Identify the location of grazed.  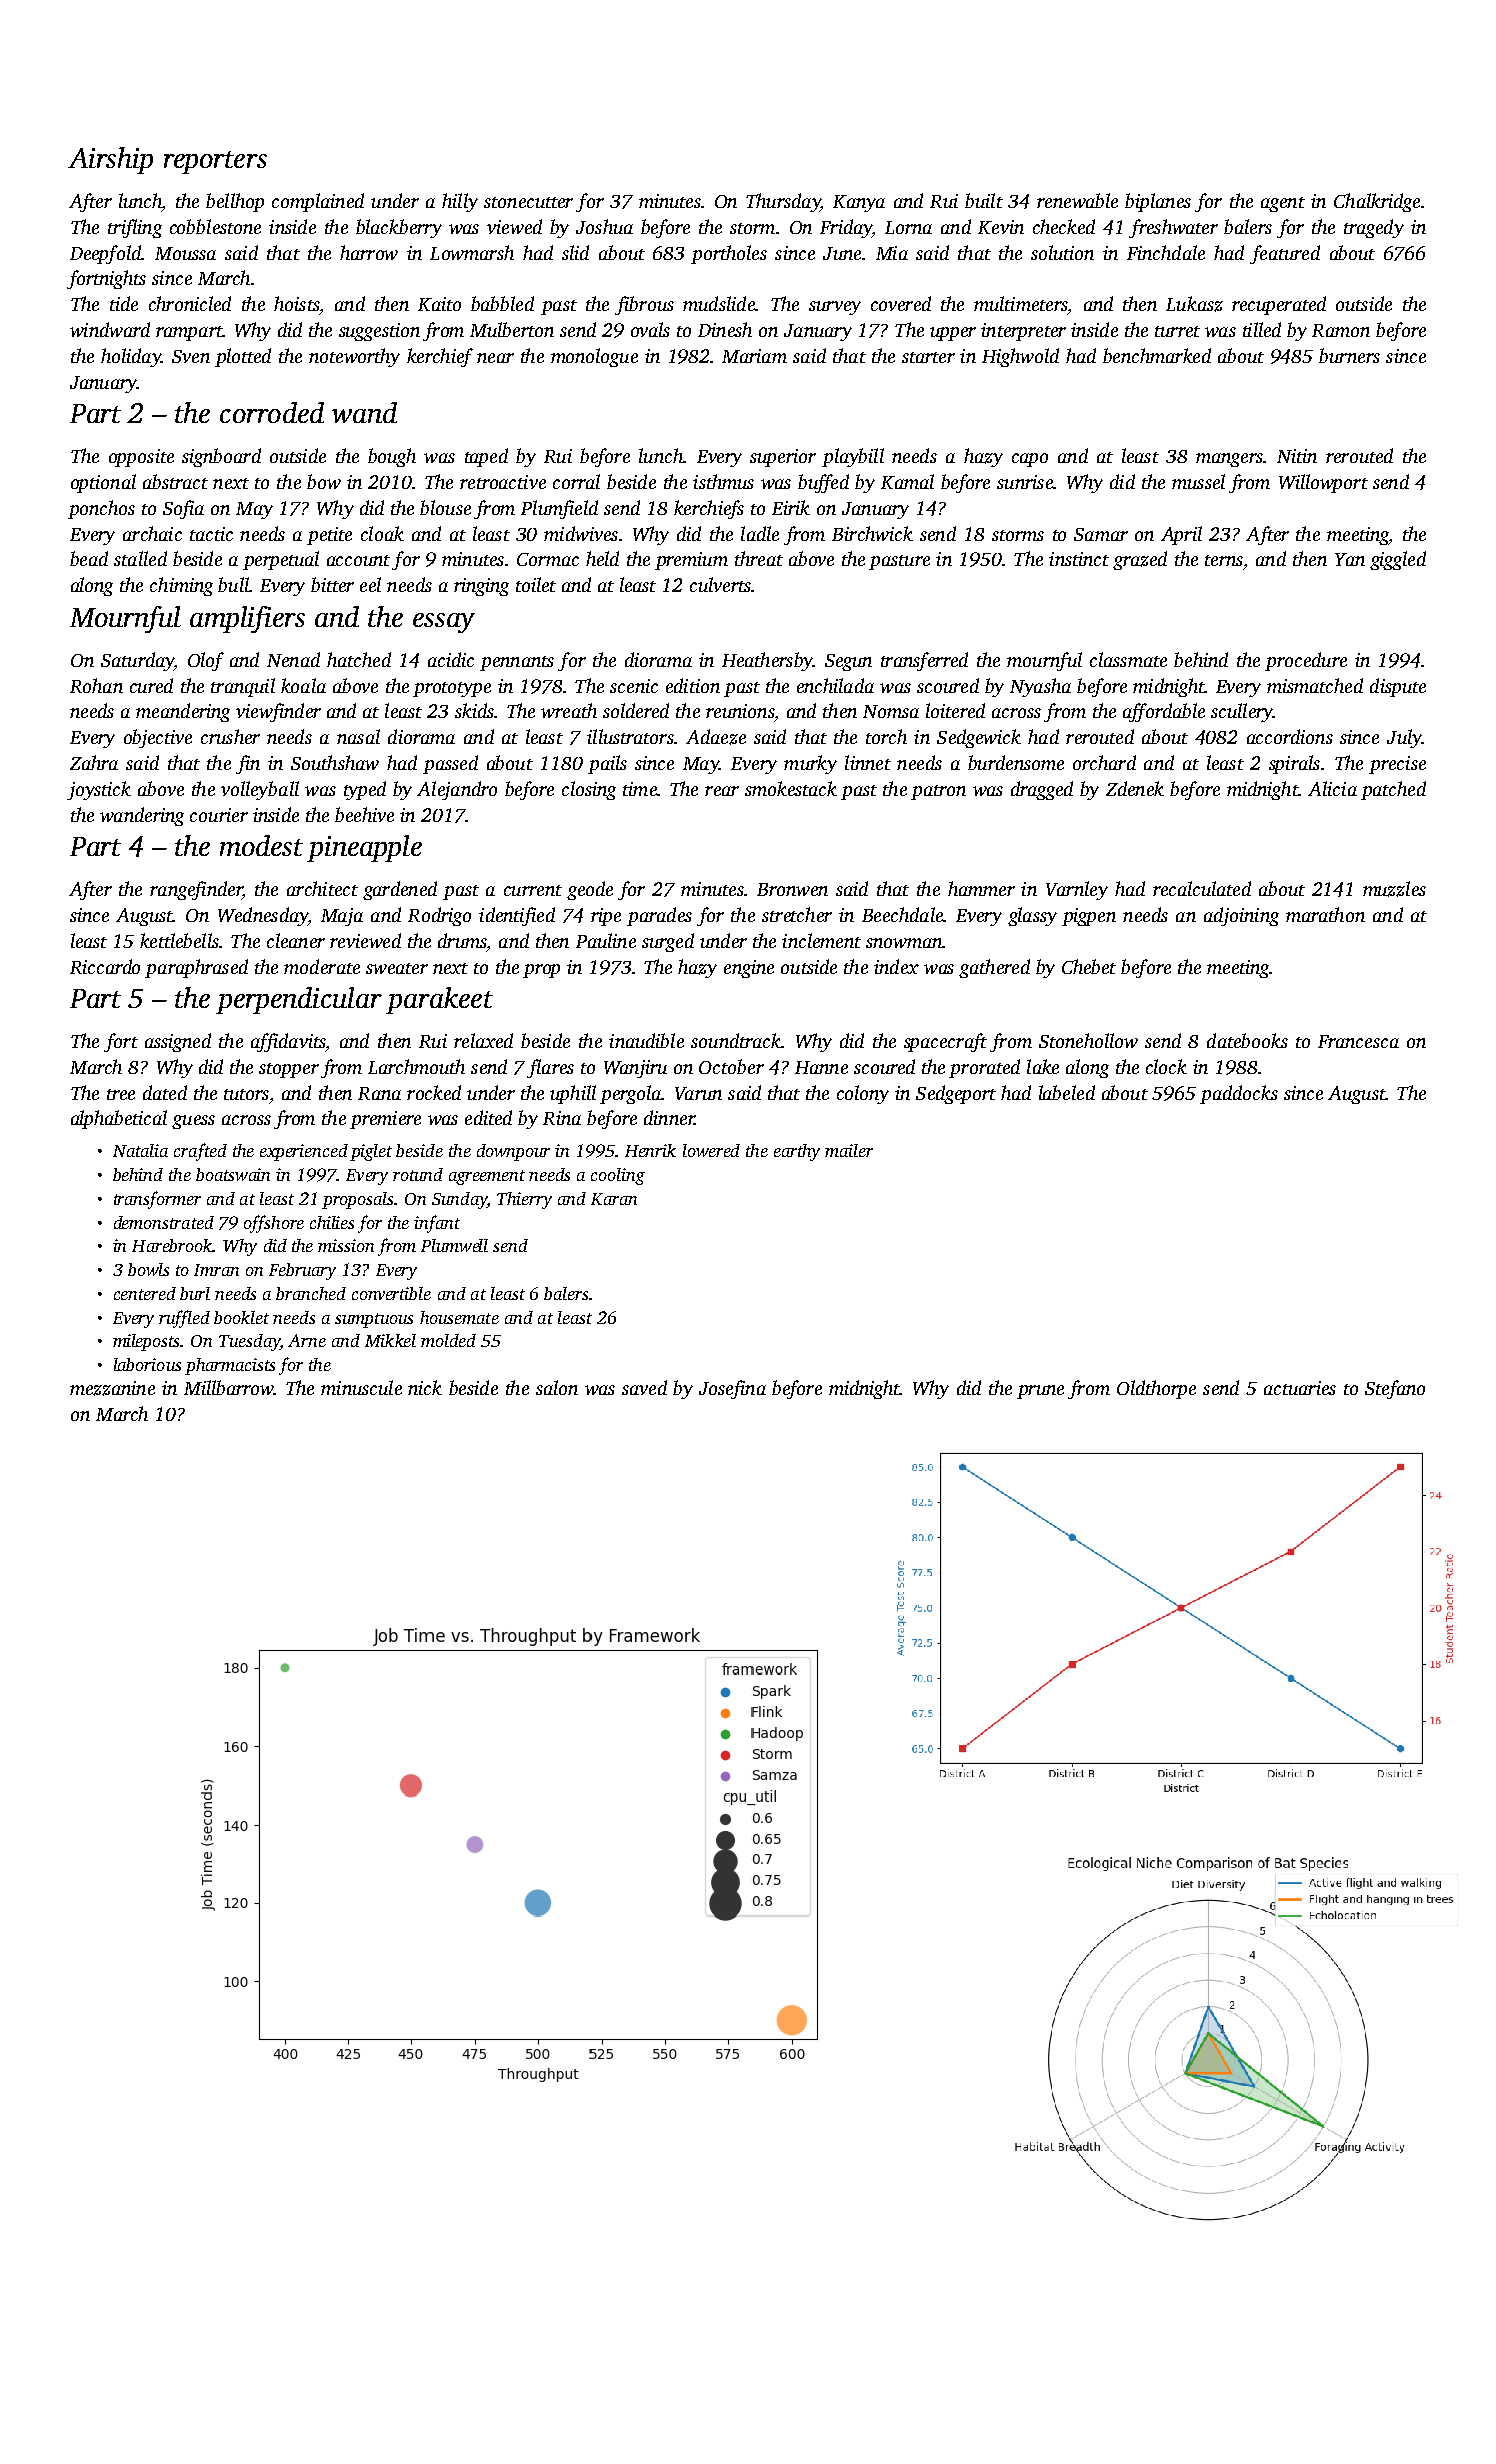
(1140, 560).
